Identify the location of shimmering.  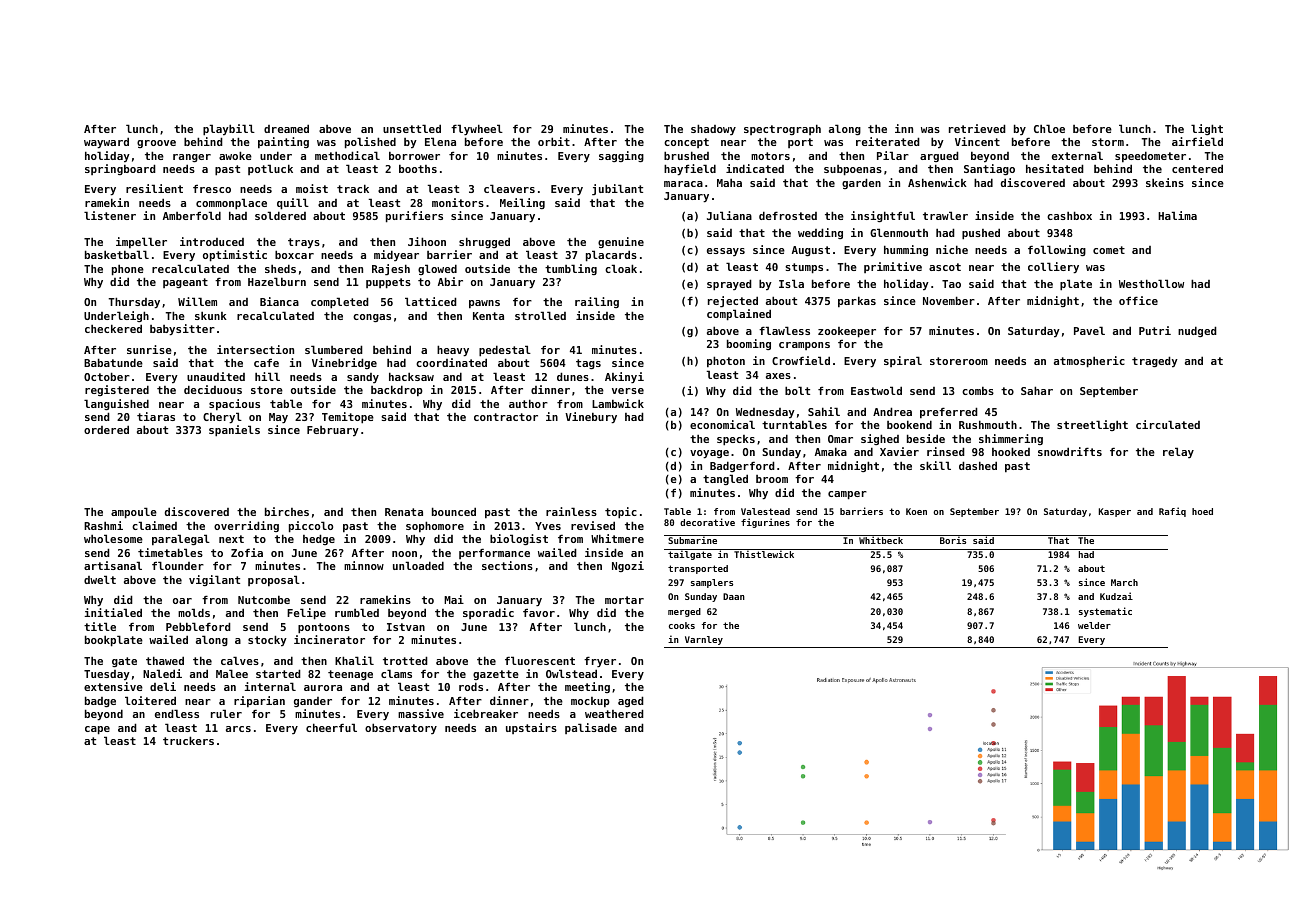
(1011, 439).
